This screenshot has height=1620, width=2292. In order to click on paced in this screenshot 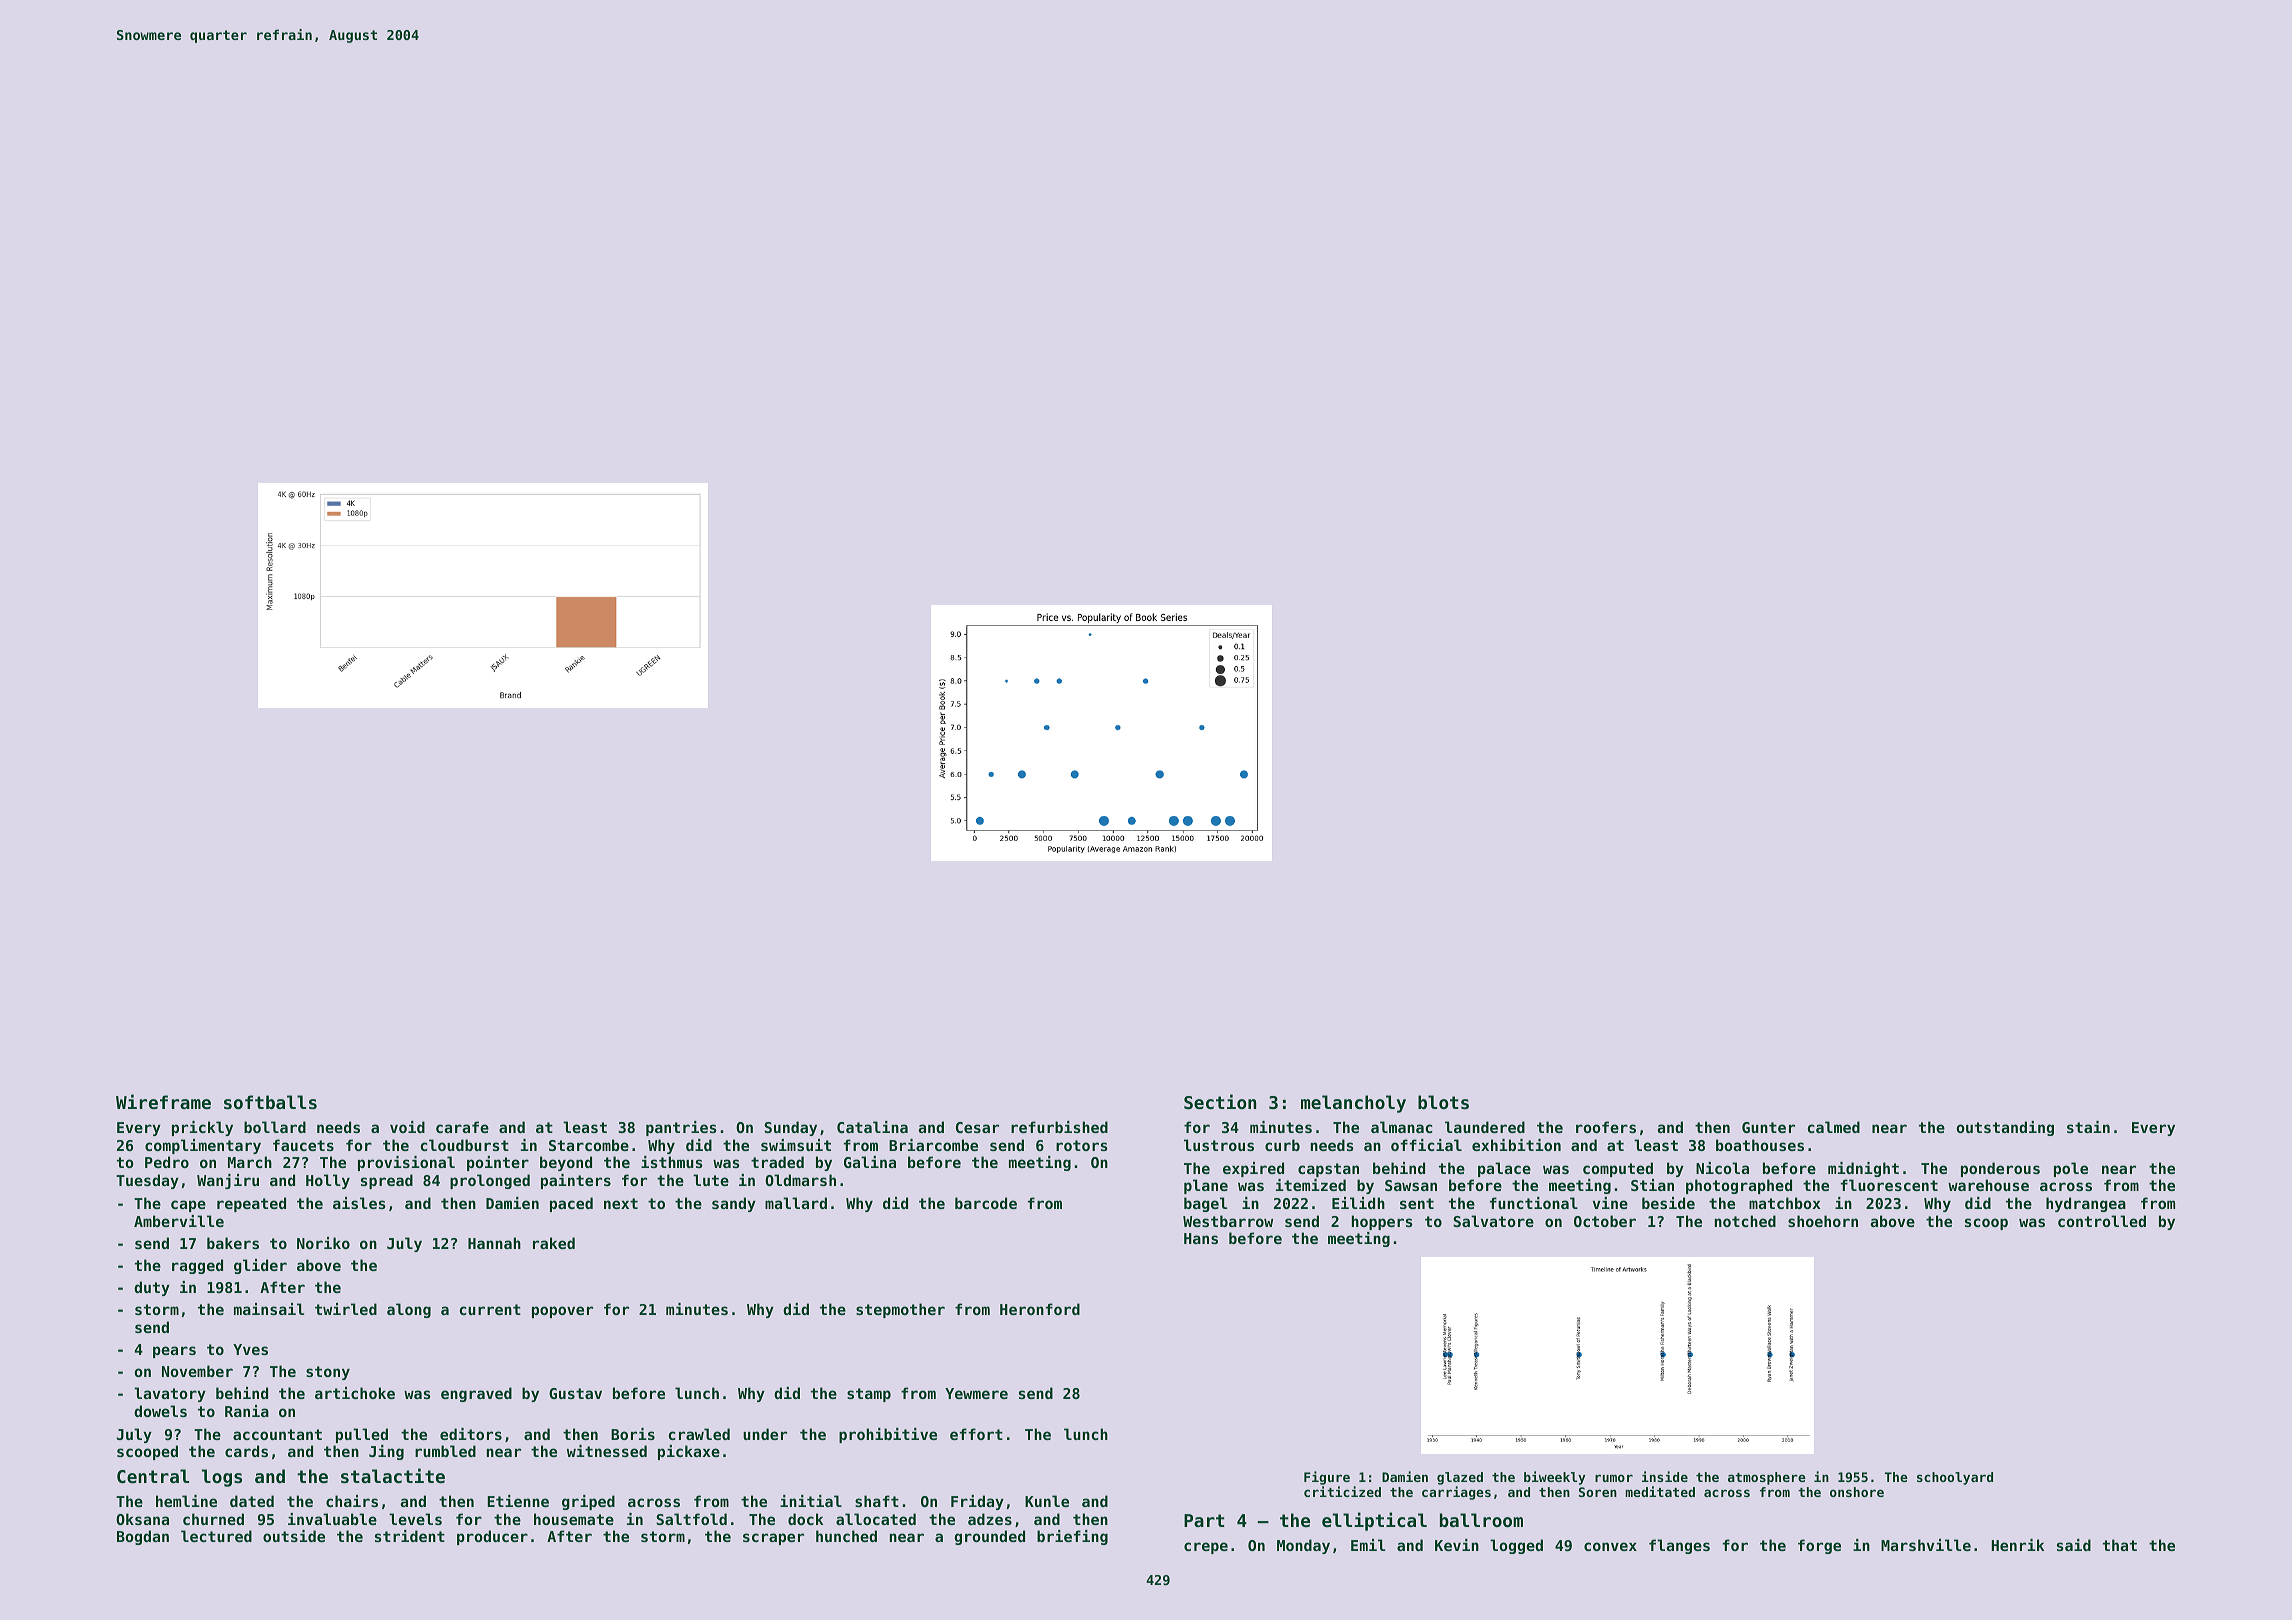, I will do `click(571, 1204)`.
